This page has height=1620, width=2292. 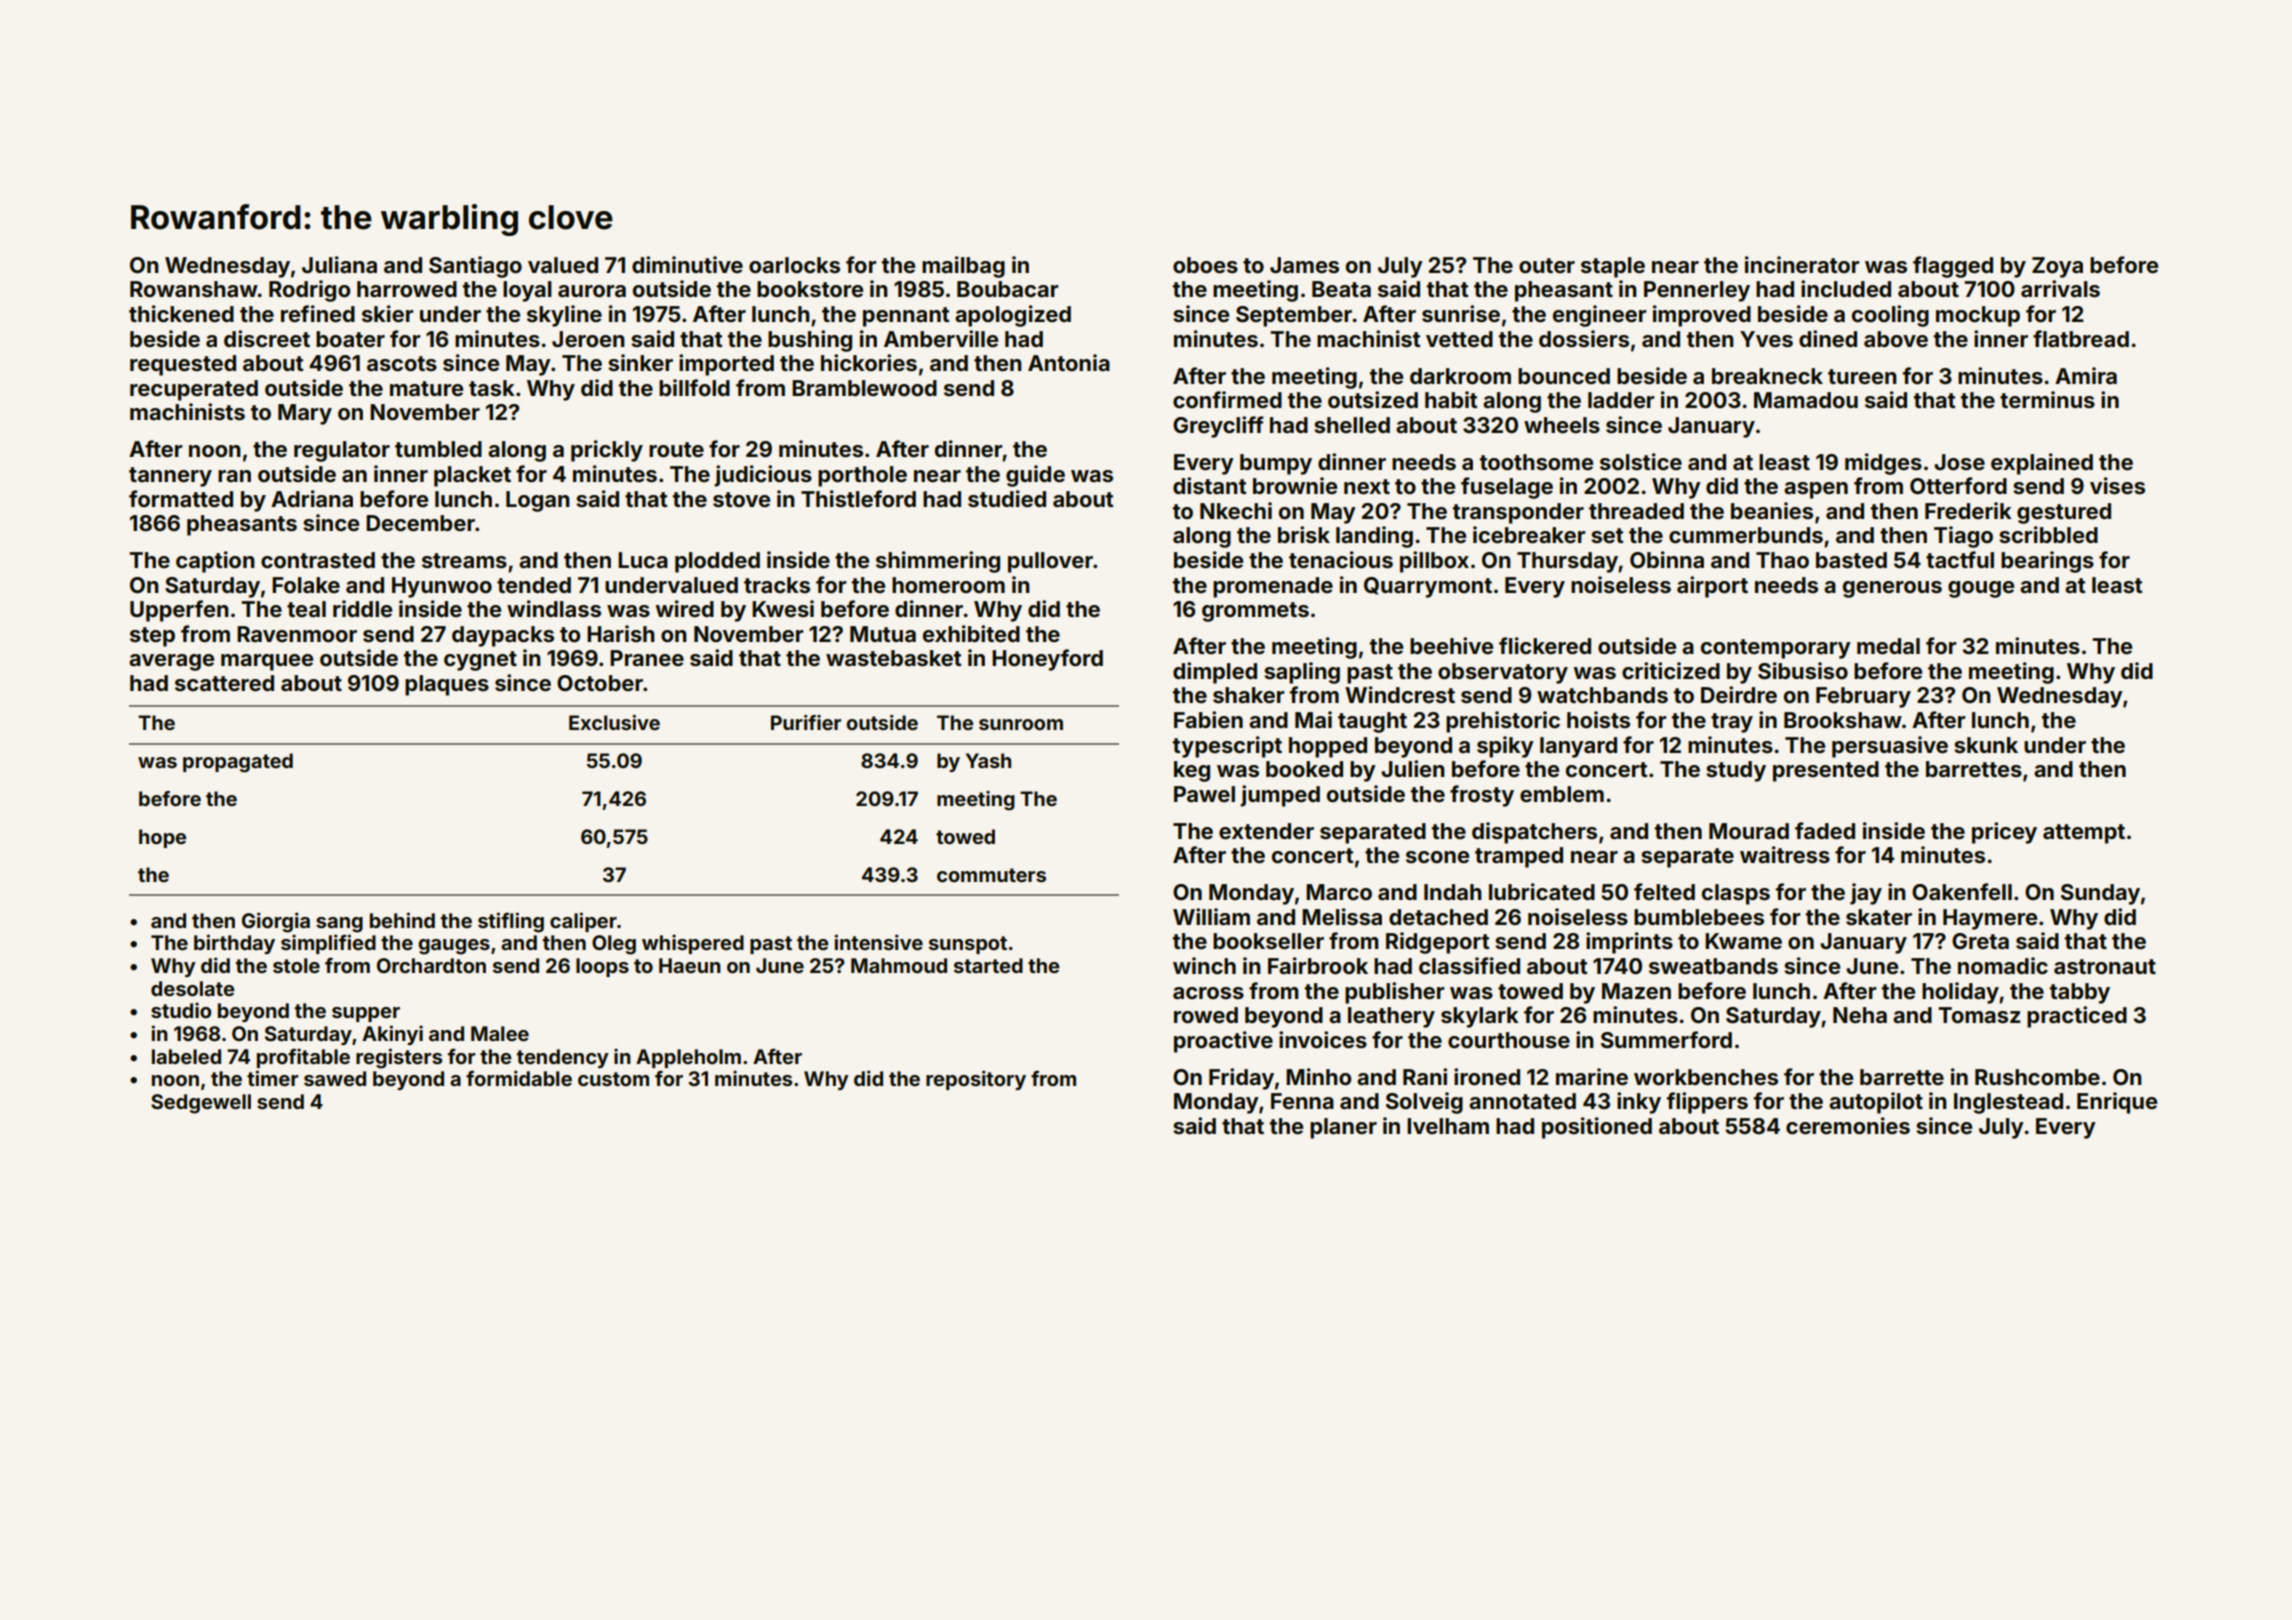 What do you see at coordinates (988, 965) in the page?
I see `started` at bounding box center [988, 965].
